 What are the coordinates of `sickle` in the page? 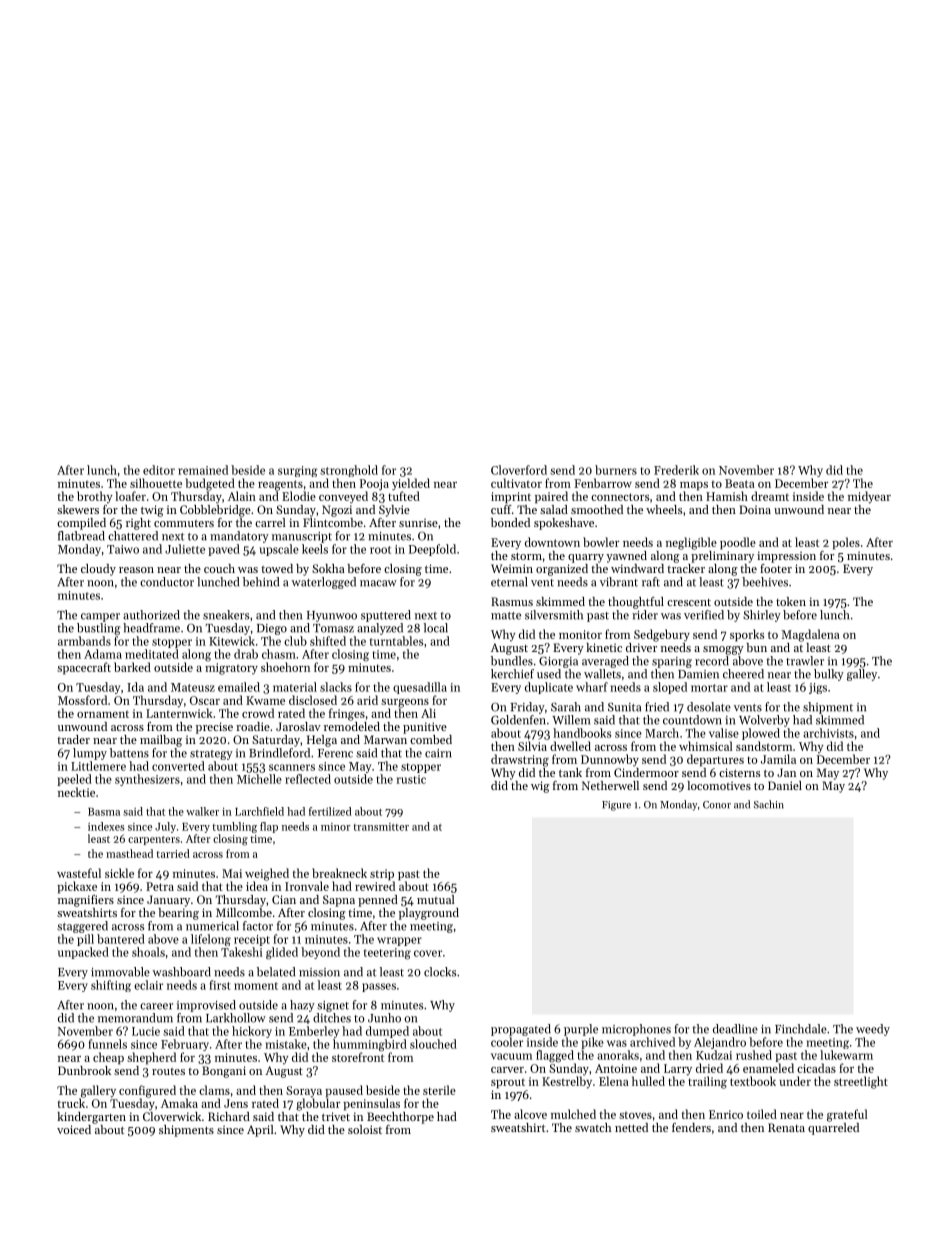 It's located at (119, 873).
